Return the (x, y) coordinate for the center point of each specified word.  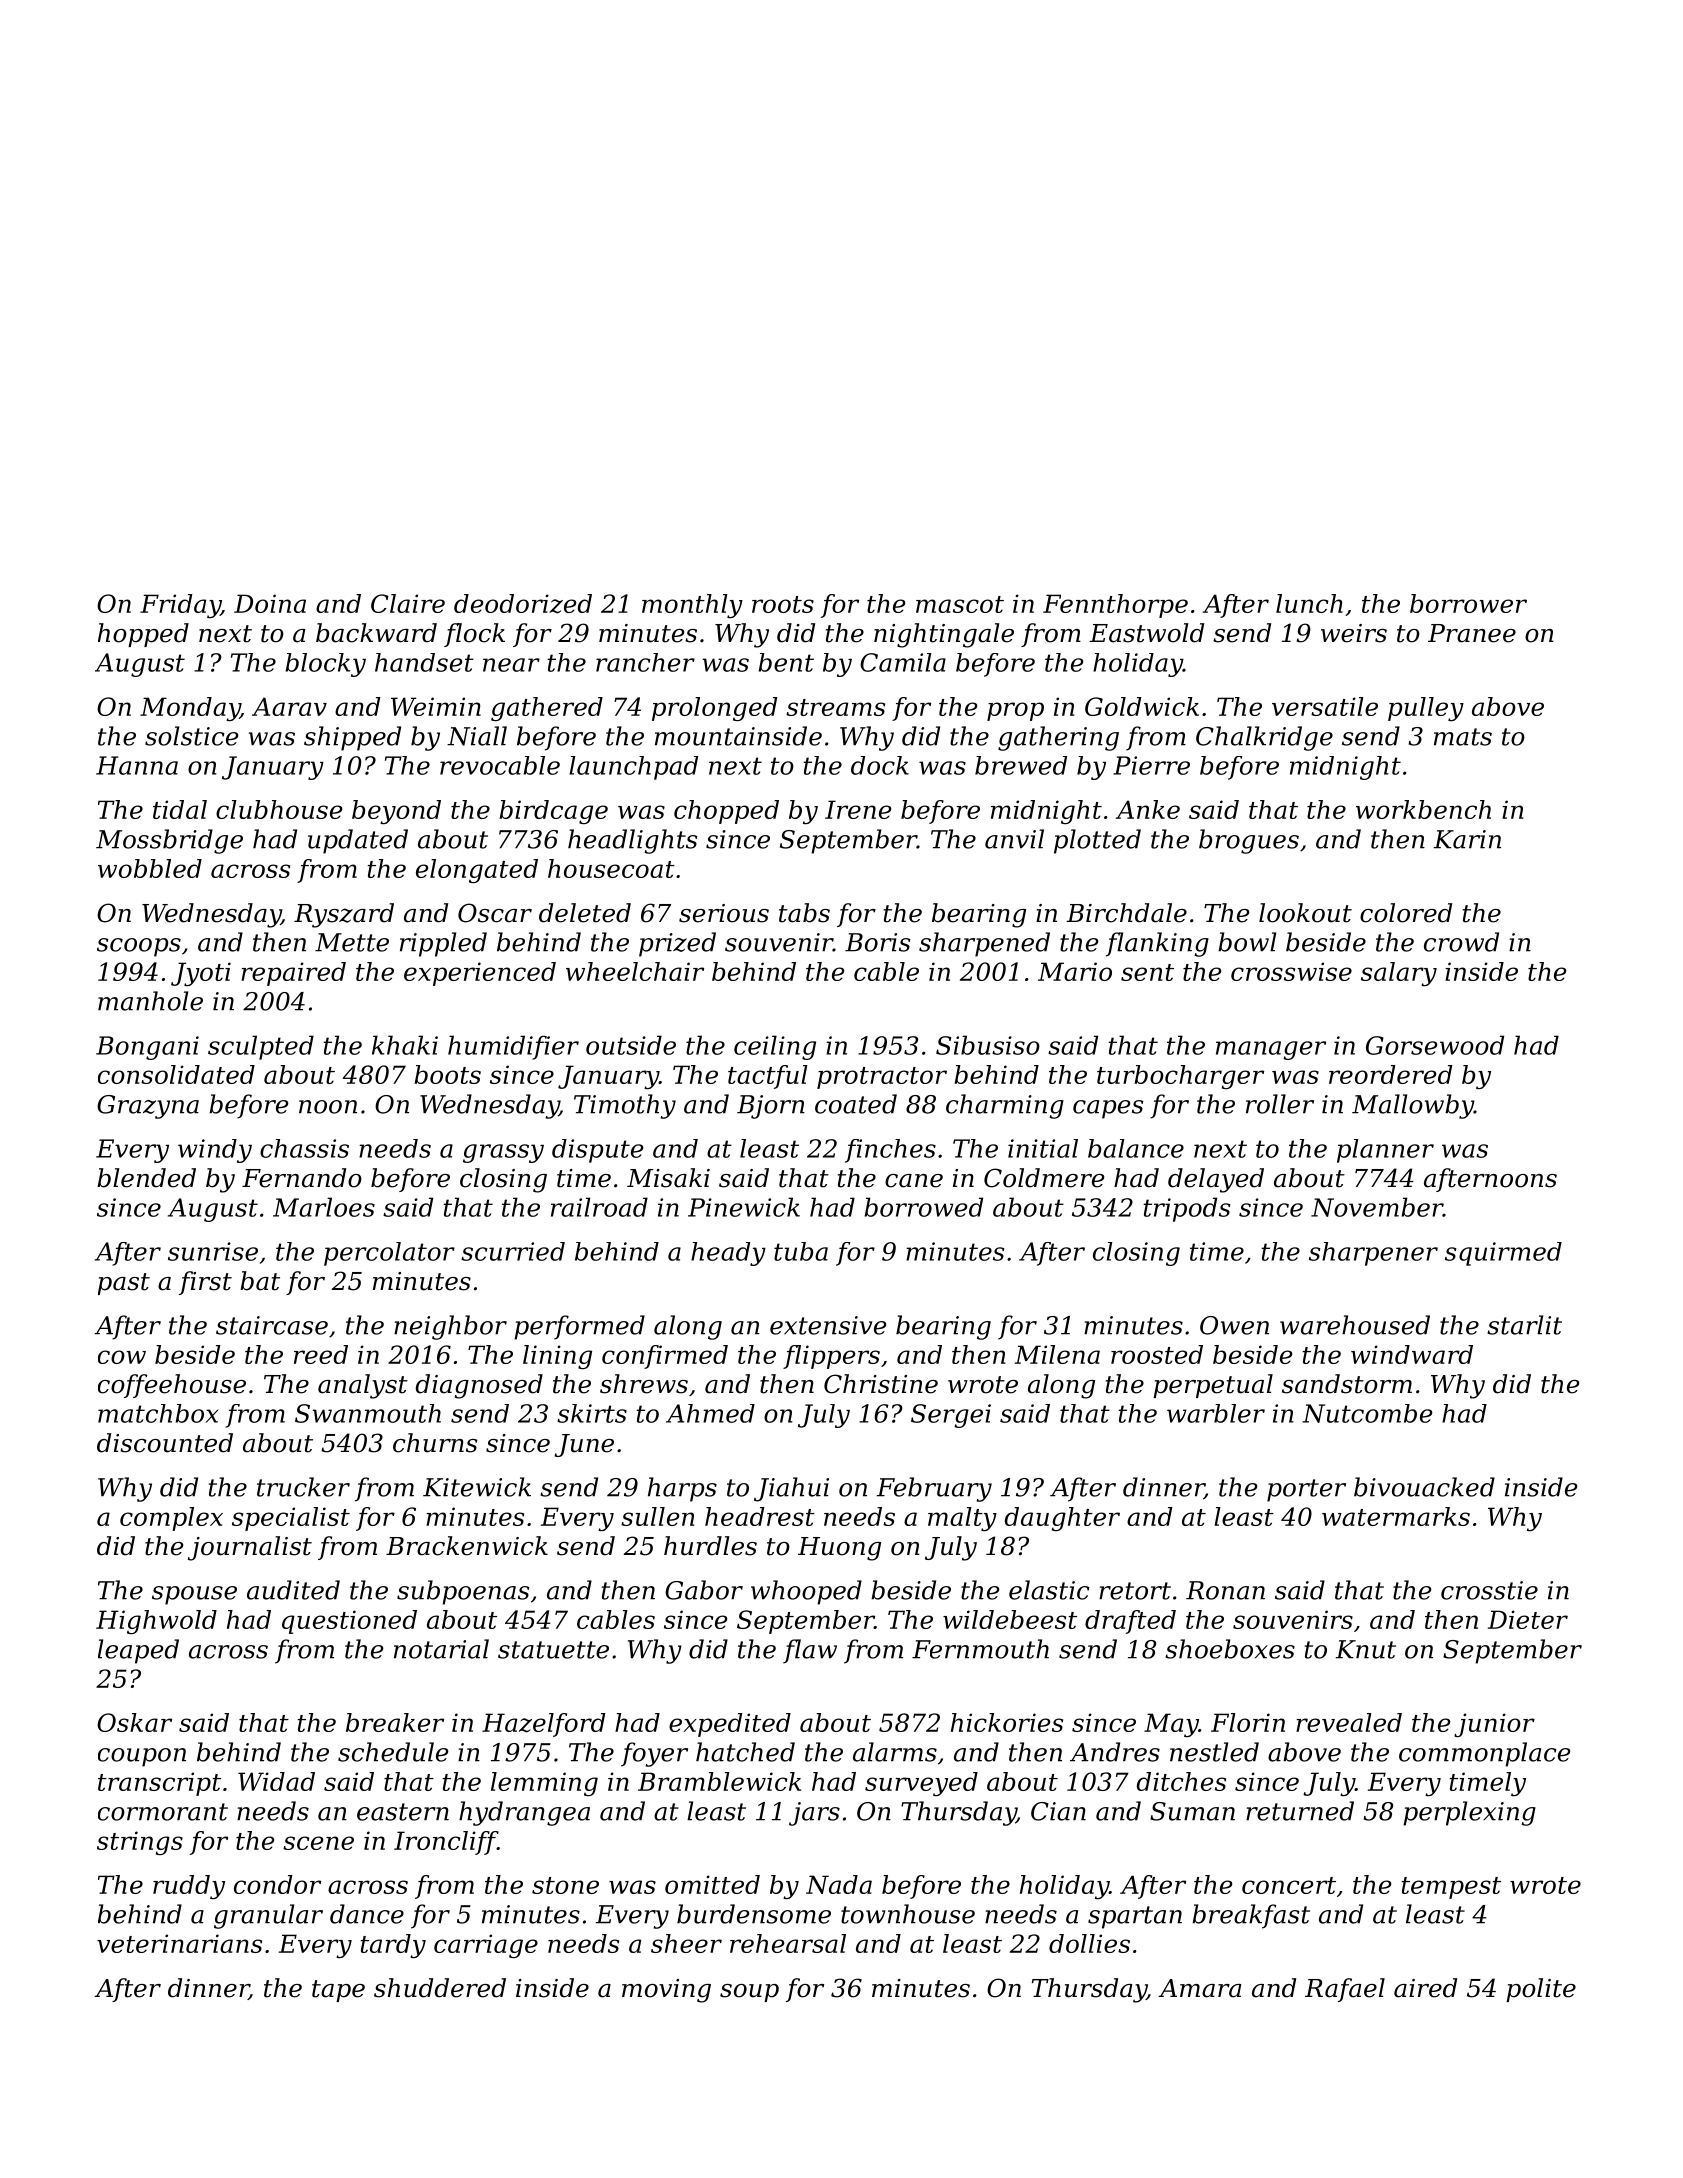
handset (424, 662)
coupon (142, 1757)
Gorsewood (1435, 1045)
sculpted (261, 1047)
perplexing (1469, 1813)
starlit (1524, 1325)
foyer (654, 1754)
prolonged (715, 709)
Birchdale (1126, 913)
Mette (352, 942)
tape (338, 1991)
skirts (592, 1413)
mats (1463, 737)
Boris (878, 942)
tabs (804, 913)
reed (321, 1354)
